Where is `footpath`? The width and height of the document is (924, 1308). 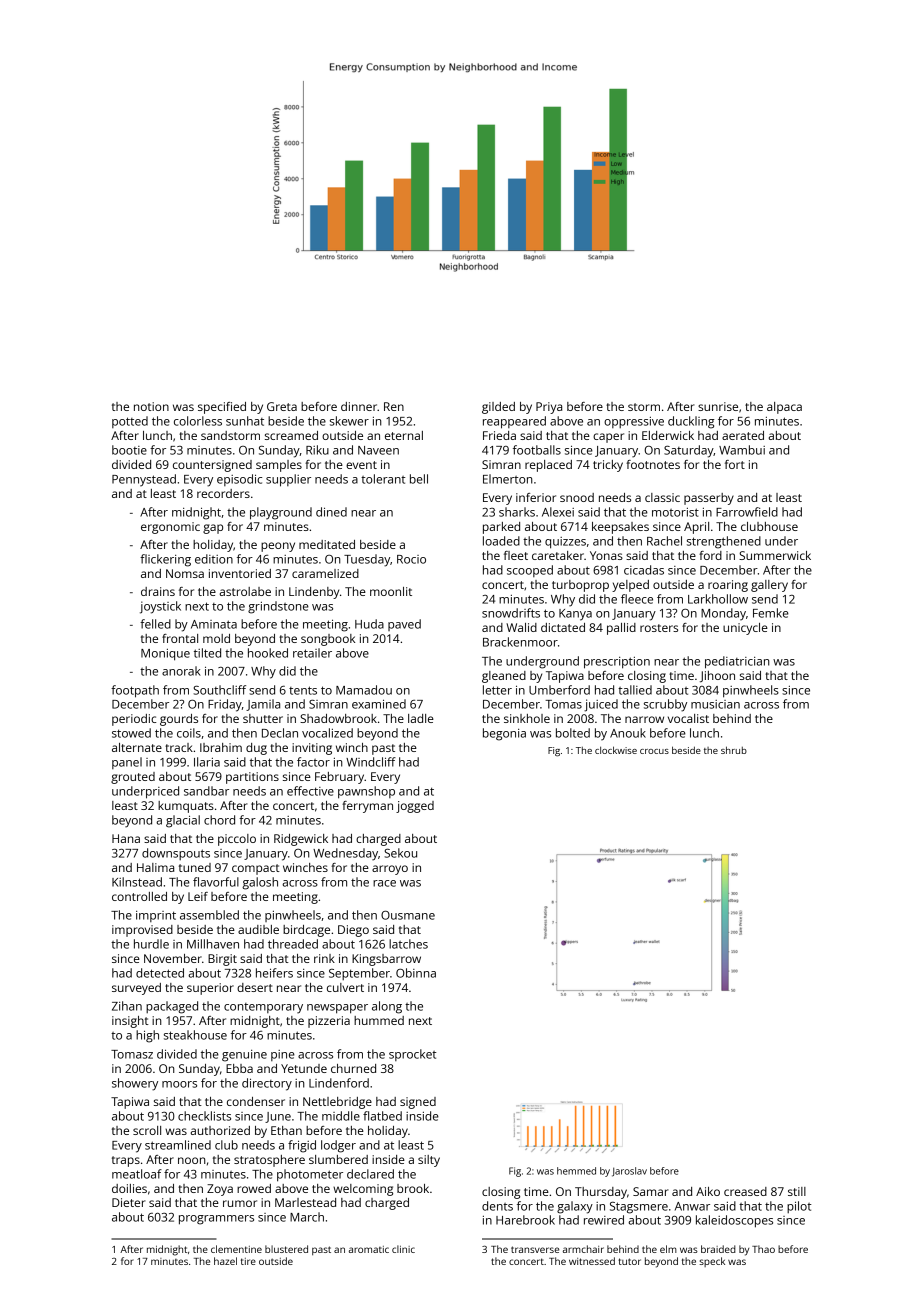 footpath is located at coordinates (135, 691).
